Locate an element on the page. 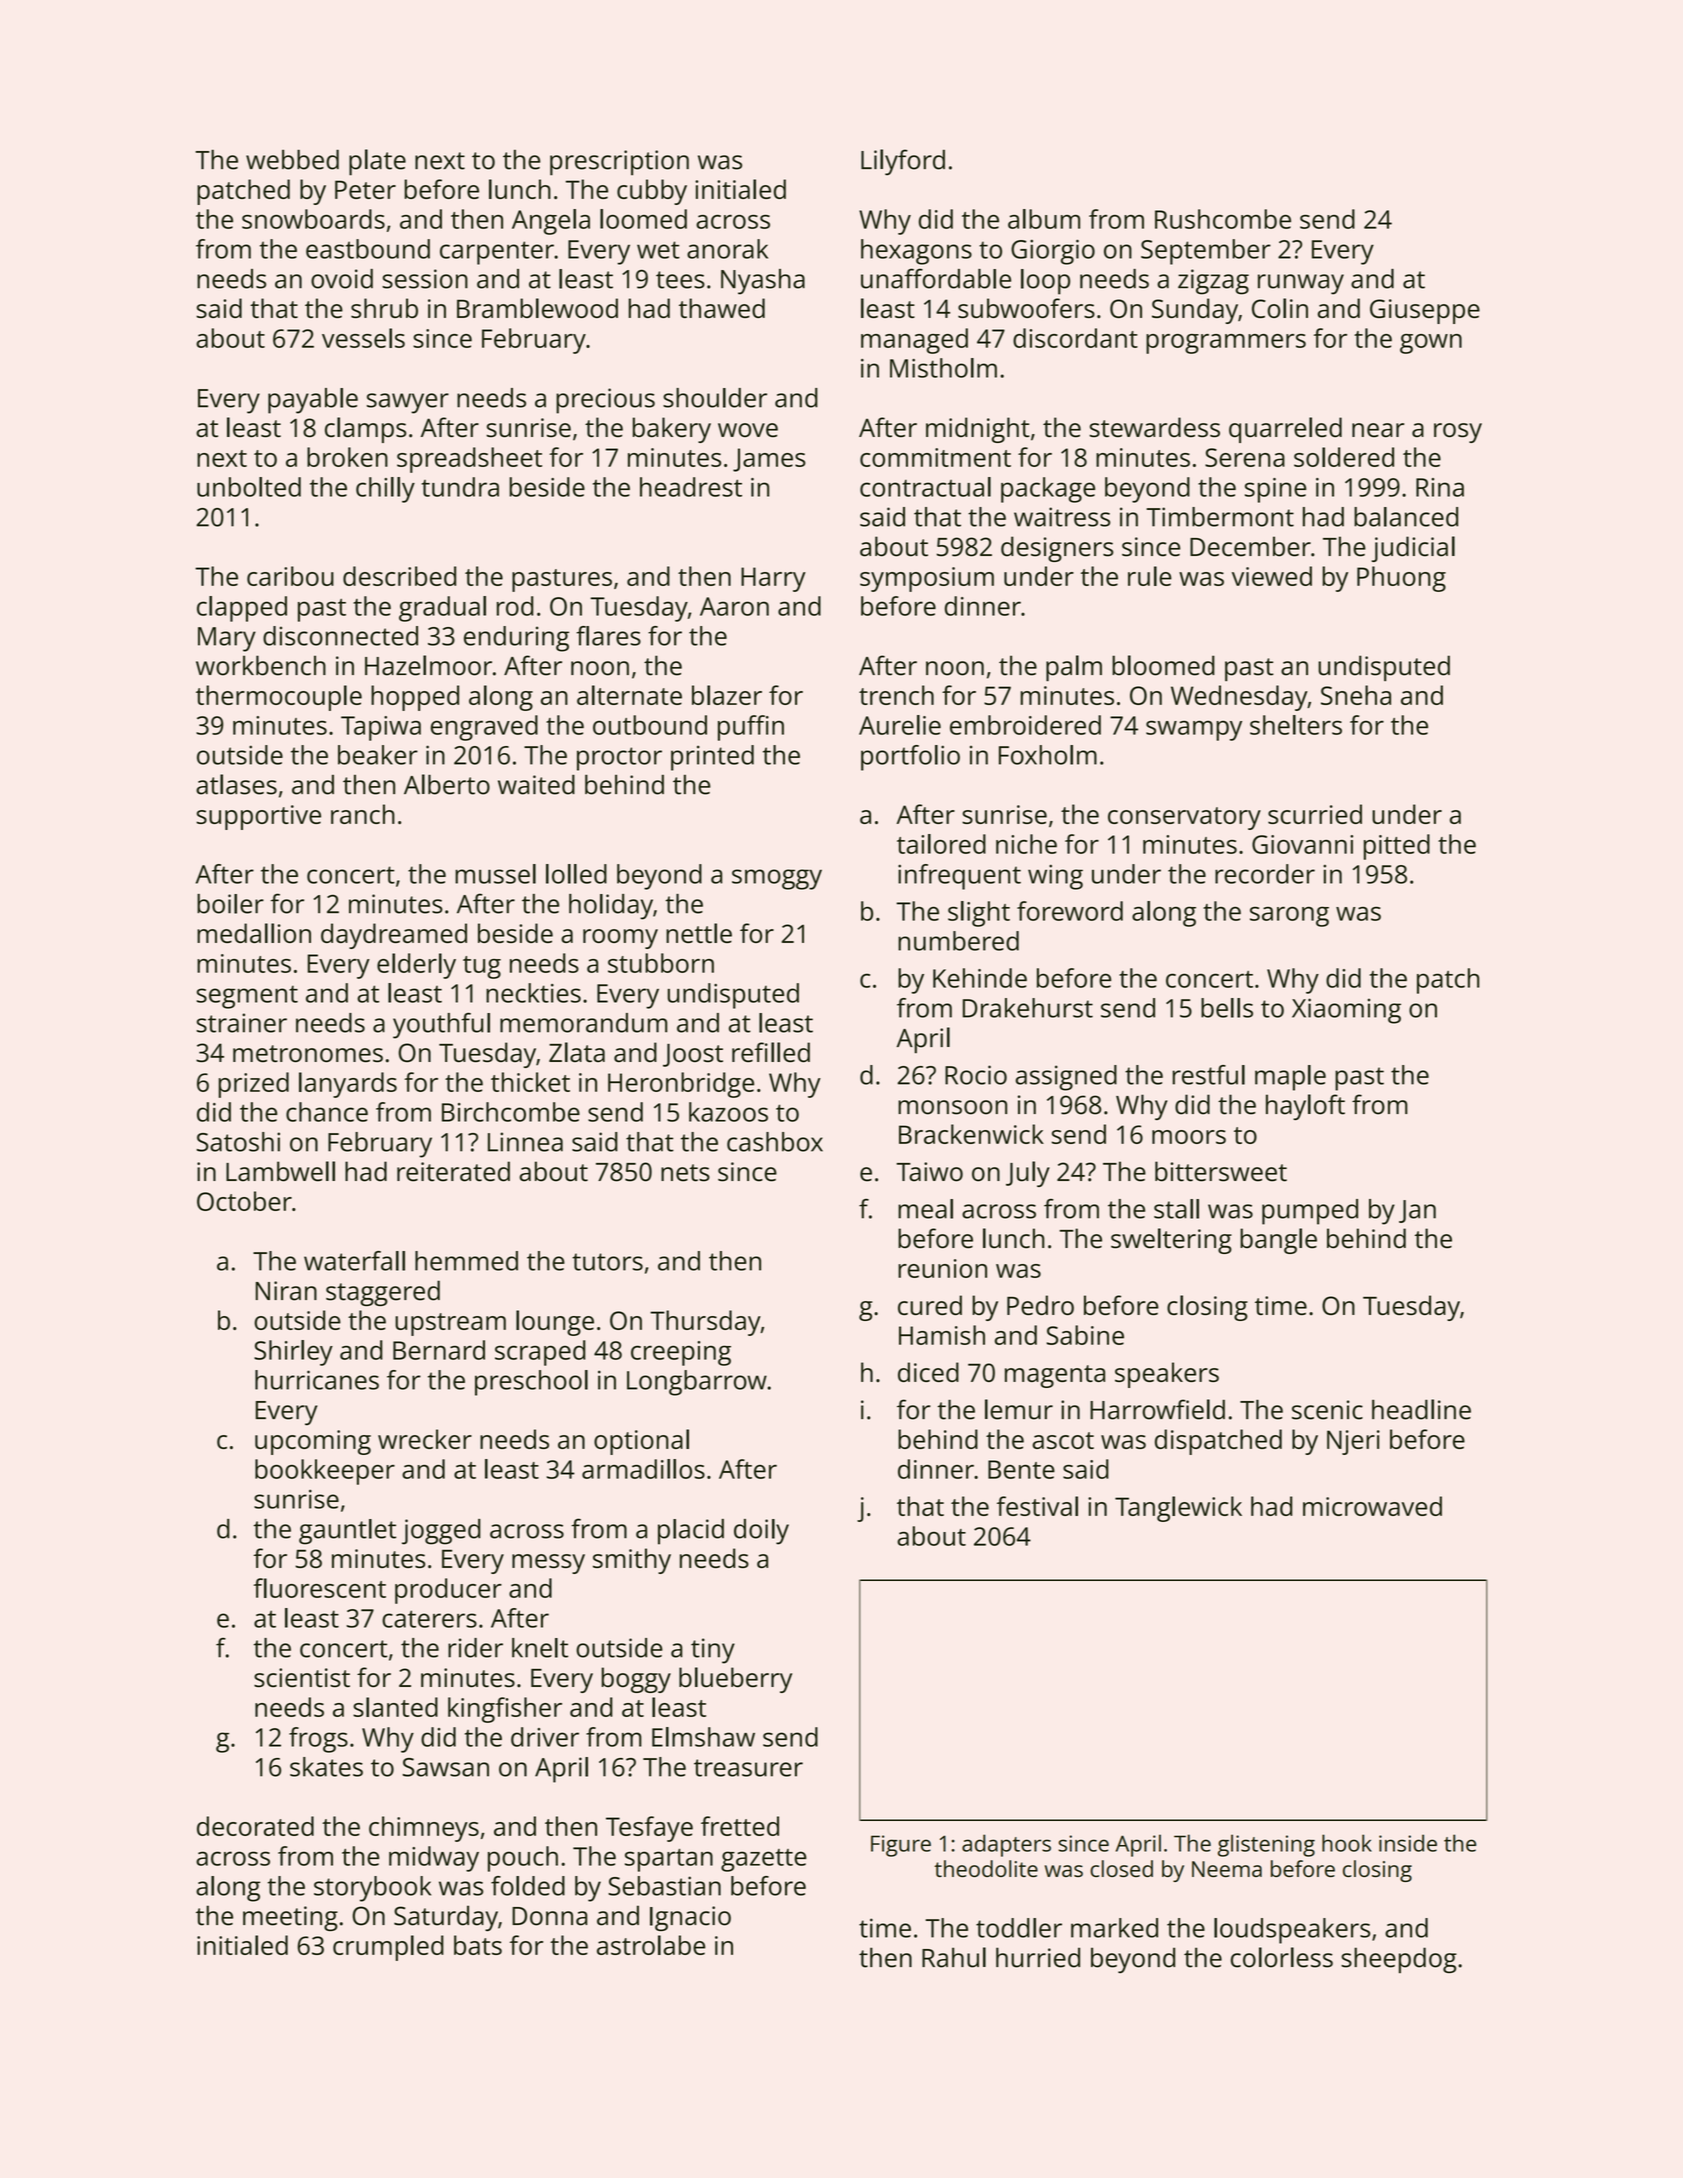  Jan is located at coordinates (1417, 1211).
